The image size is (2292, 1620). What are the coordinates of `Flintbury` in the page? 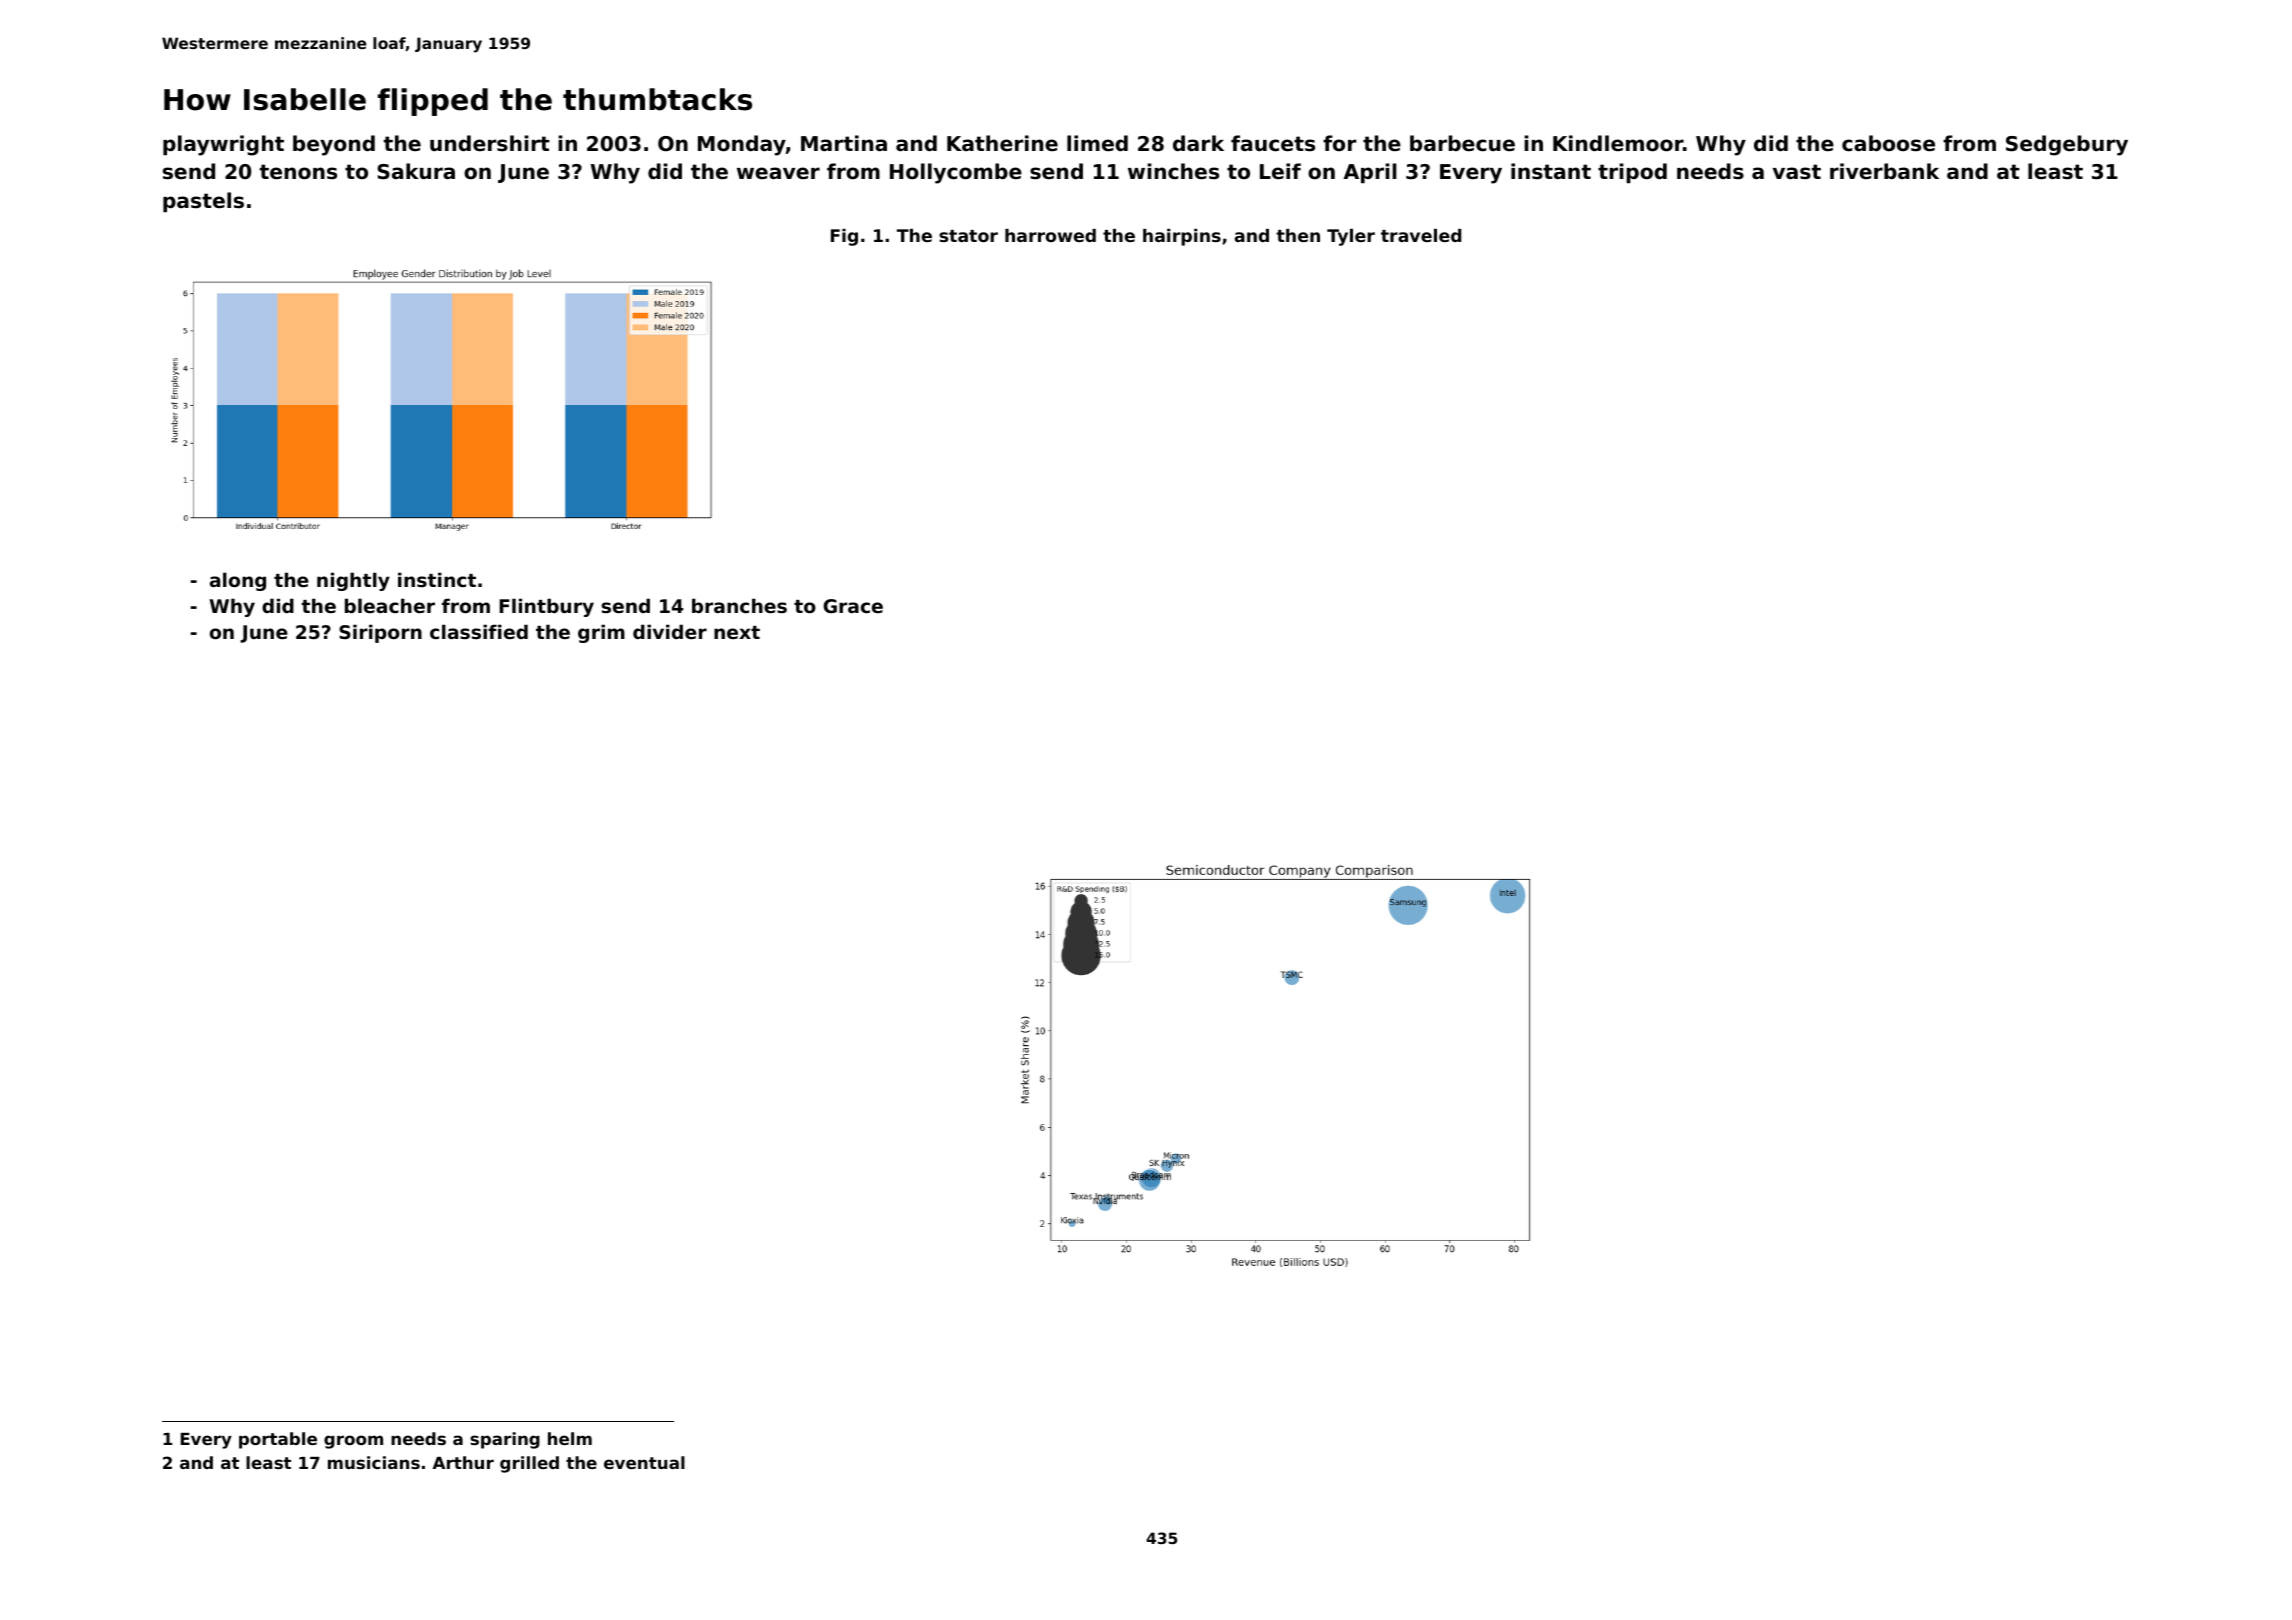 It's located at (546, 607).
